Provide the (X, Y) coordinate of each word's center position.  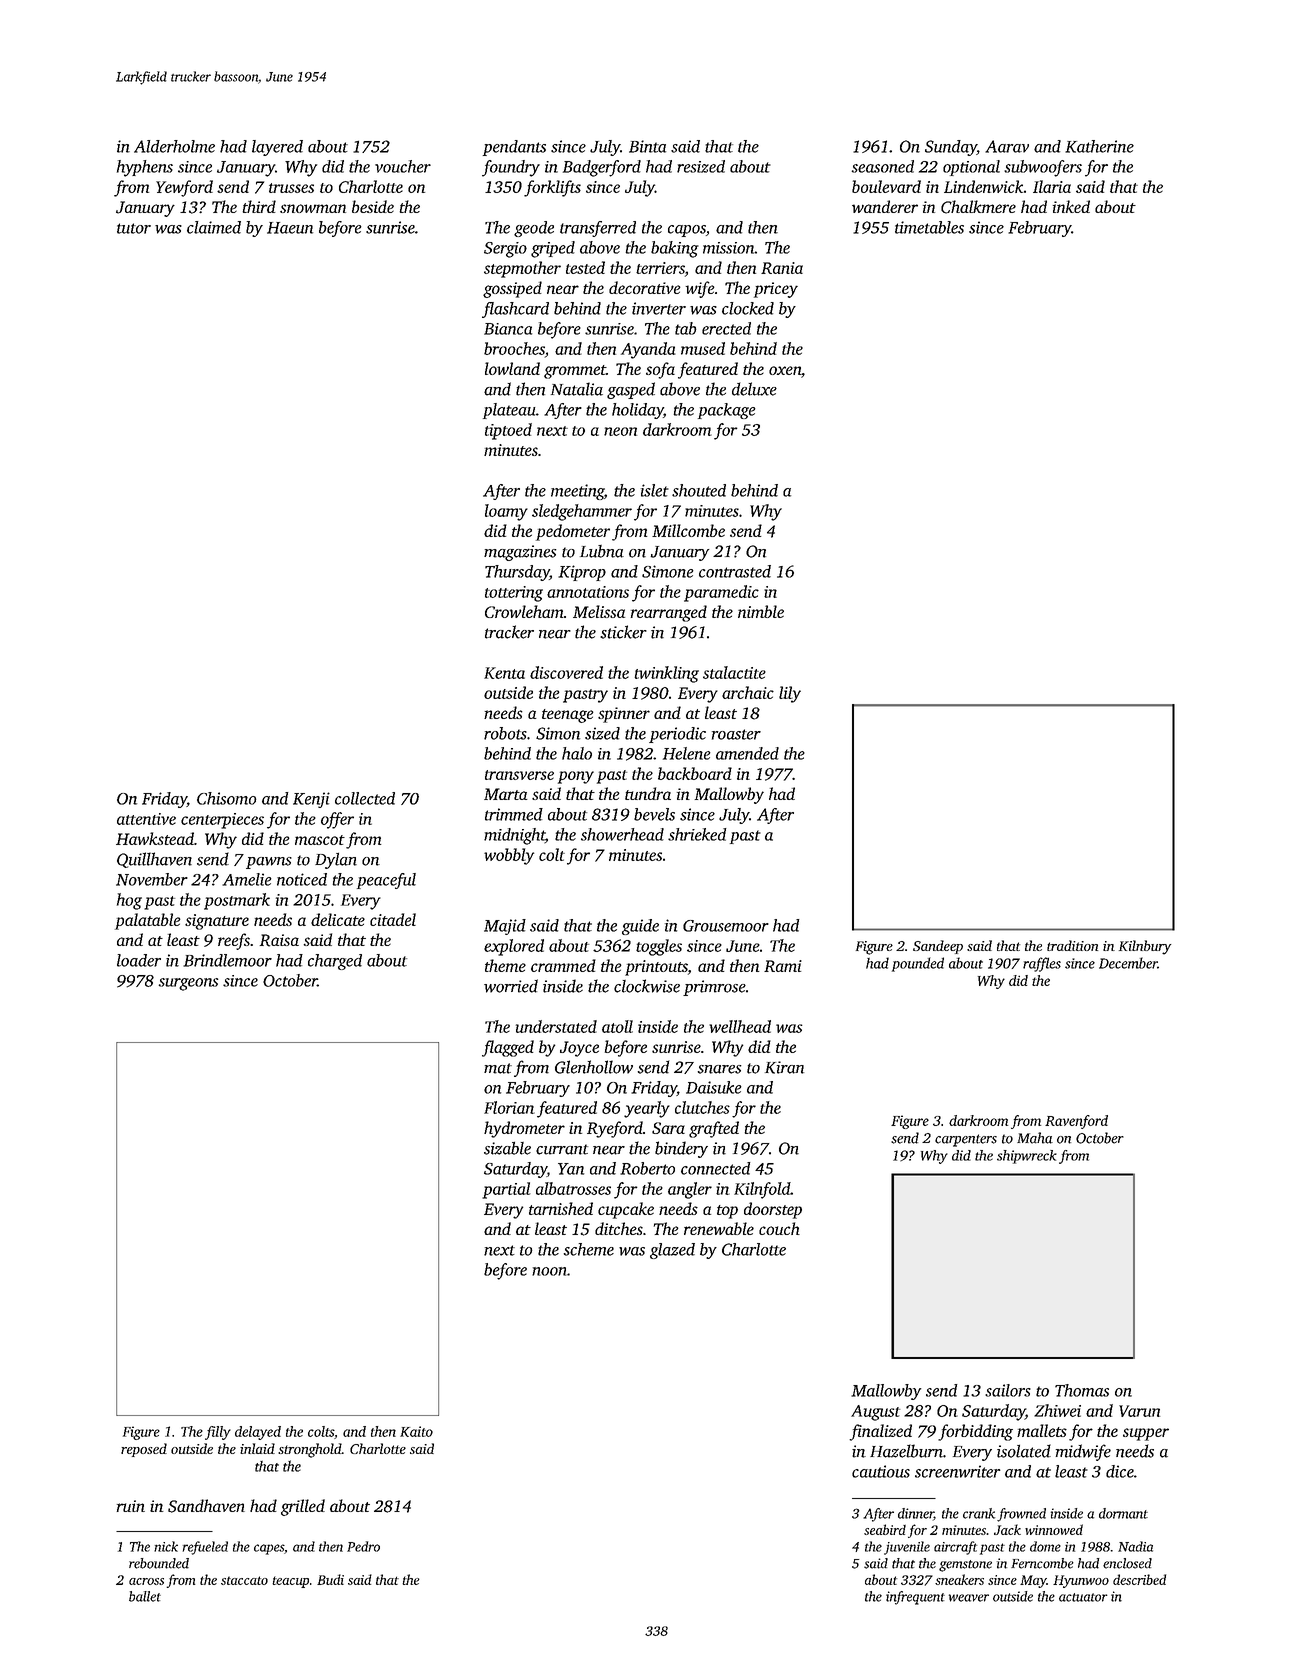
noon (549, 1271)
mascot (320, 840)
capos (687, 231)
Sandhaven (206, 1506)
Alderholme (174, 146)
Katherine (1099, 146)
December (1128, 963)
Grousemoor (726, 926)
